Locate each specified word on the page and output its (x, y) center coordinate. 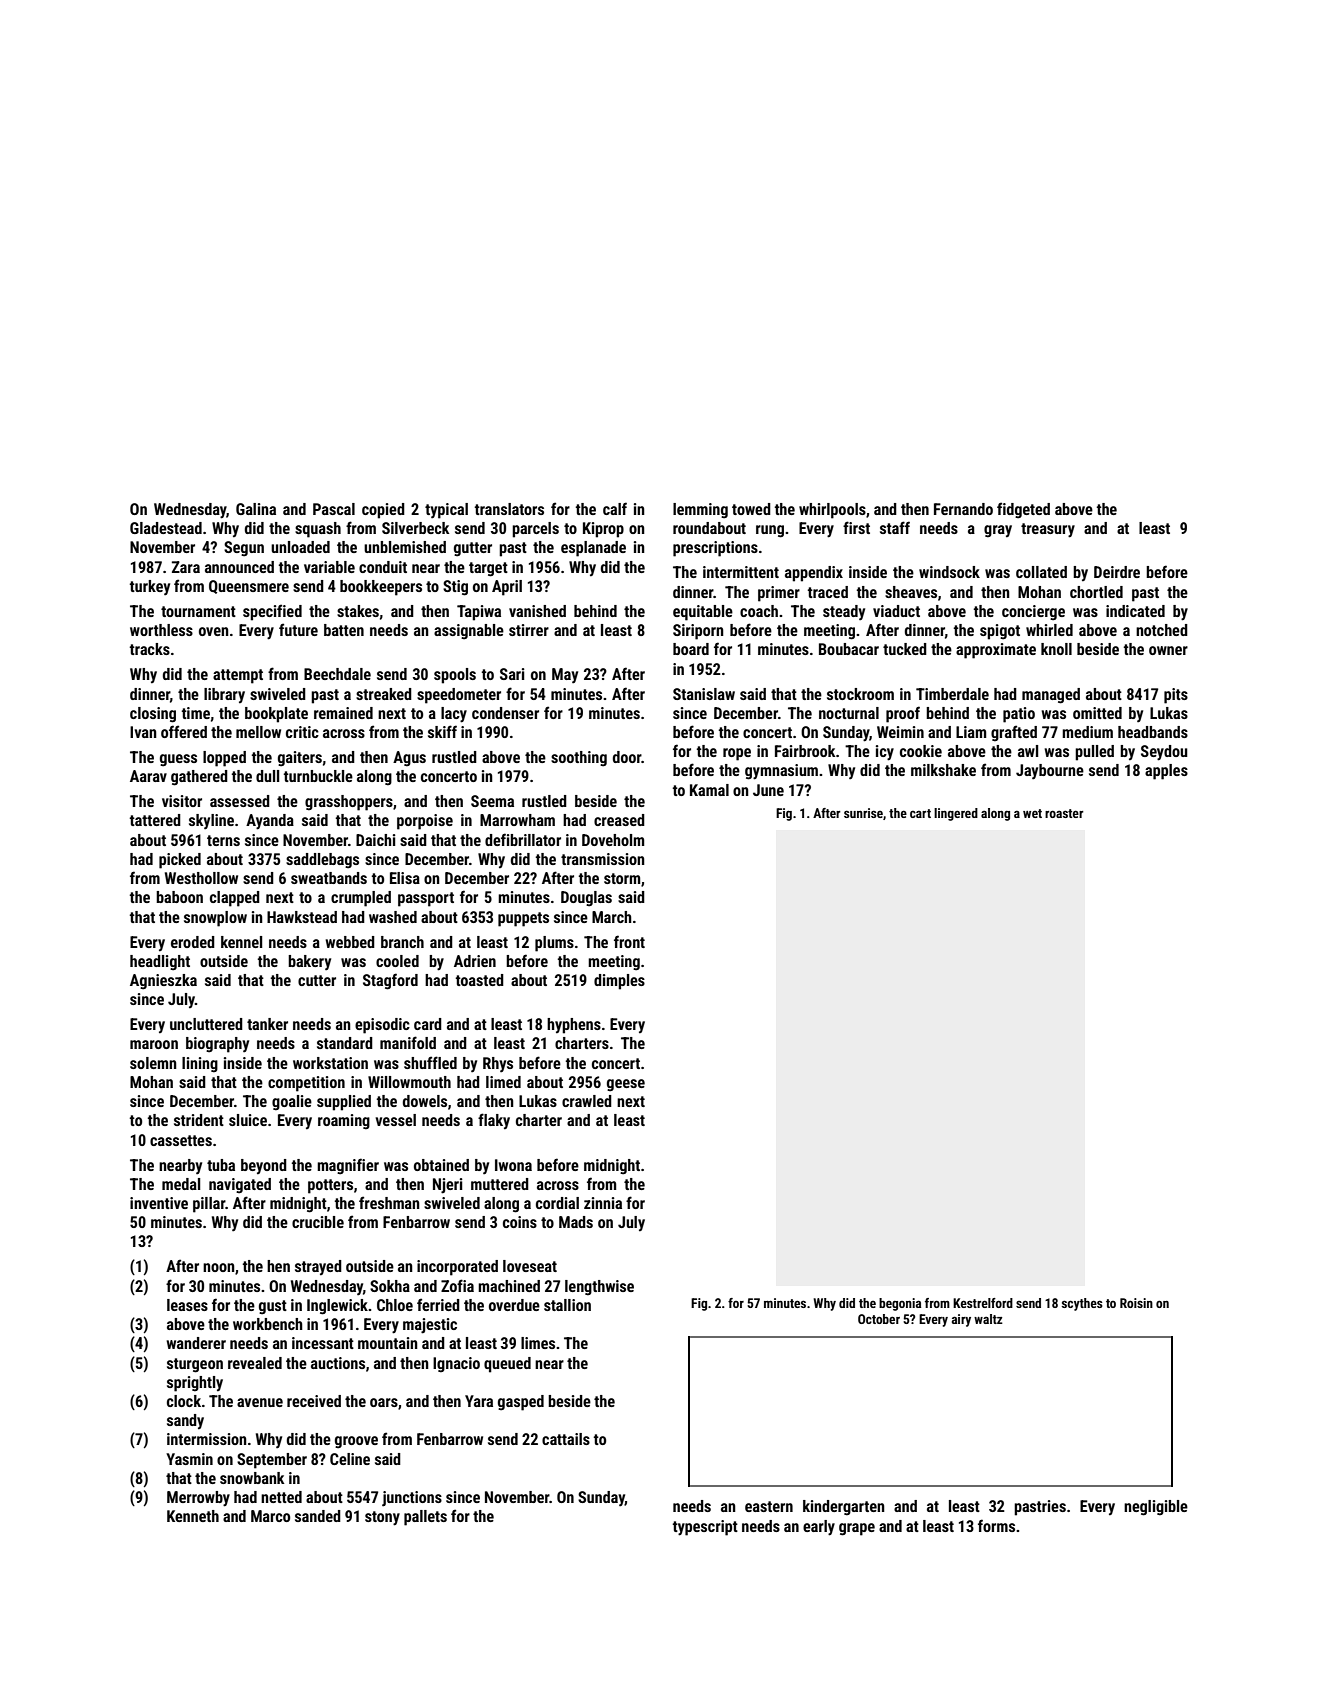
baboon (179, 897)
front (629, 941)
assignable (469, 632)
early (819, 1528)
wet (1032, 813)
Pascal (334, 509)
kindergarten (844, 1508)
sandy (185, 1421)
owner (1168, 650)
